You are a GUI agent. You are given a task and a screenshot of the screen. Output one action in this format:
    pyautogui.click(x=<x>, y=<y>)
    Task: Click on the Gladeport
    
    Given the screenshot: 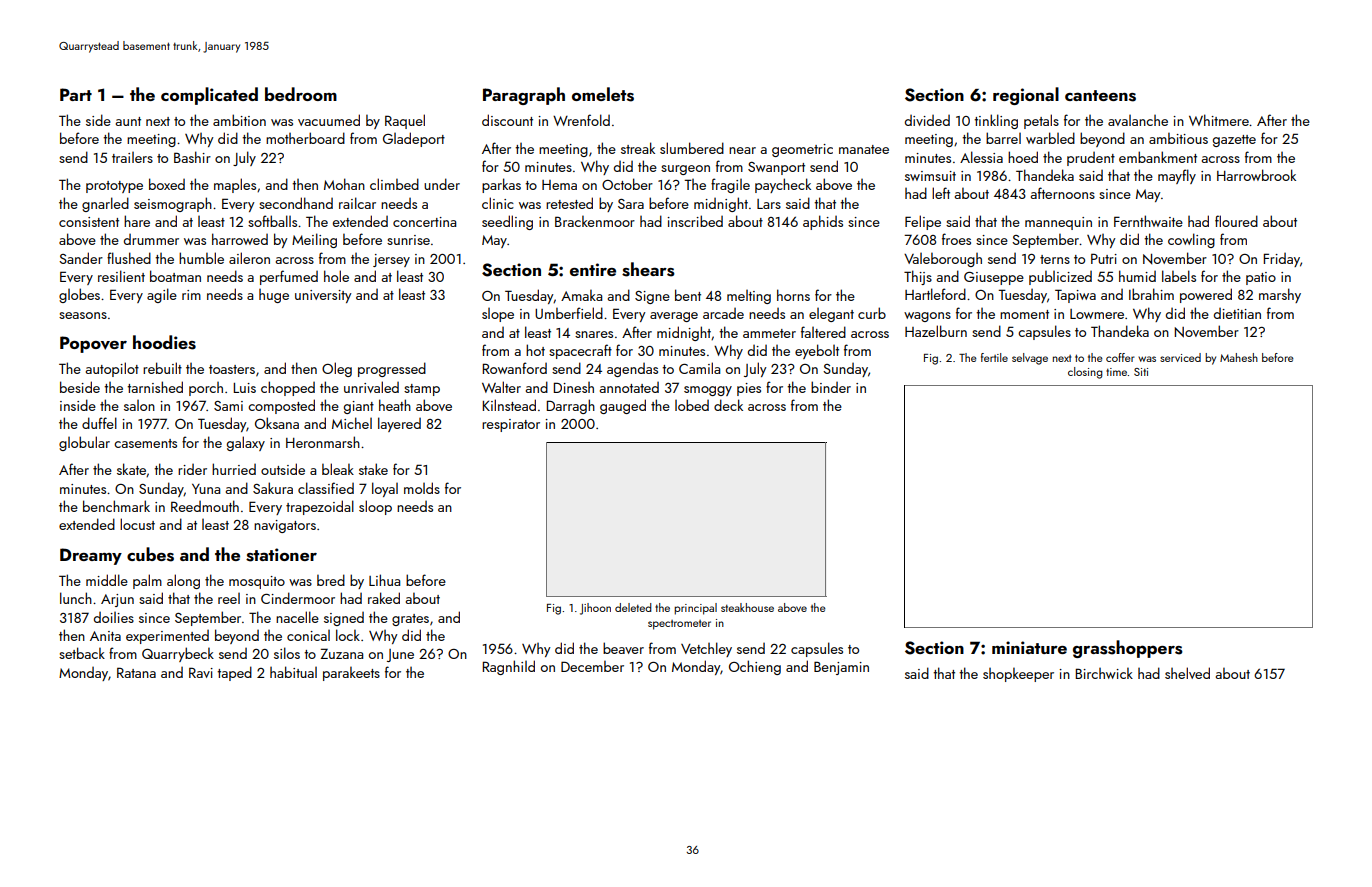 What is the action you would take?
    pyautogui.click(x=414, y=139)
